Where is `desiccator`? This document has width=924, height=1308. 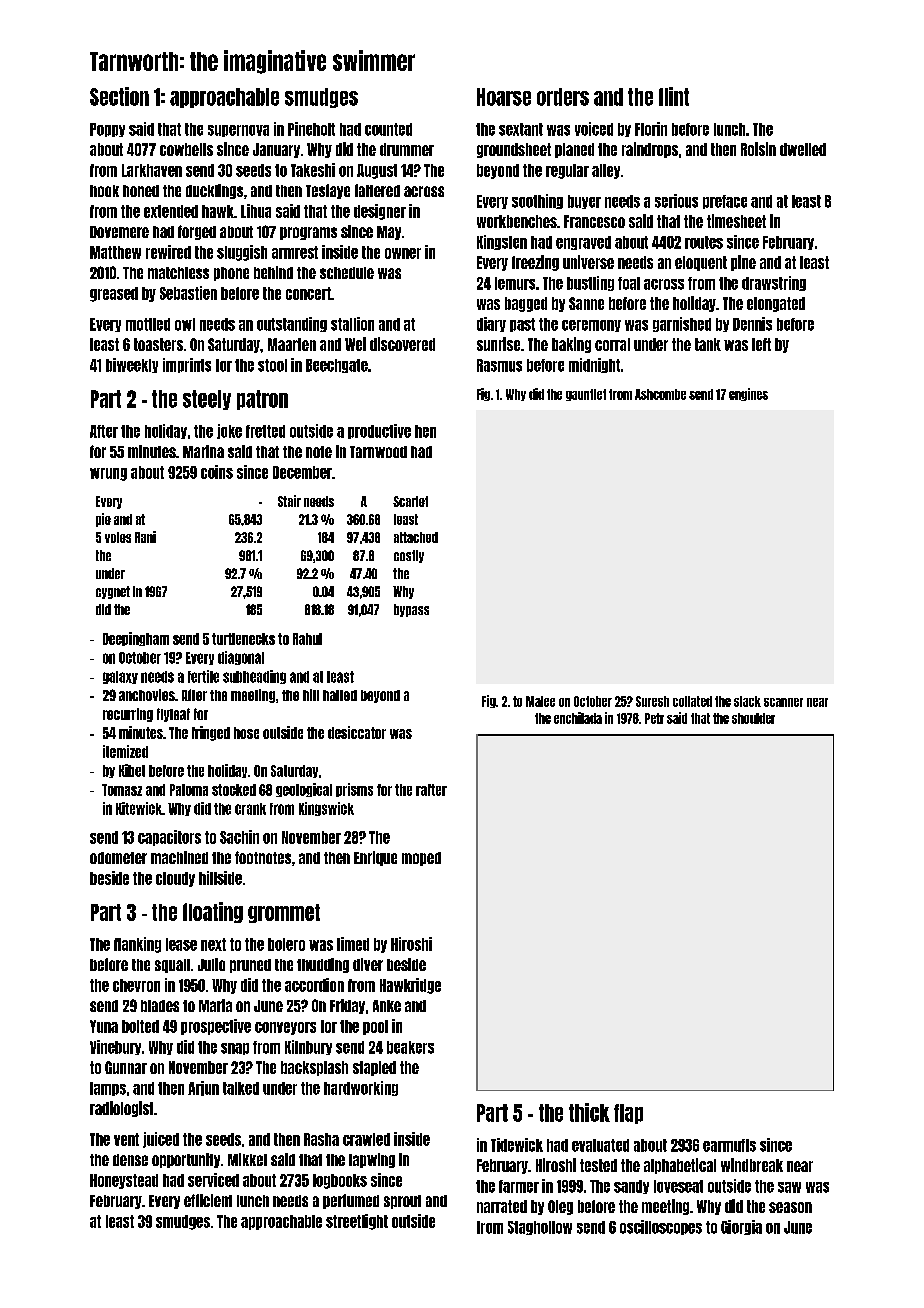
desiccator is located at coordinates (357, 732).
